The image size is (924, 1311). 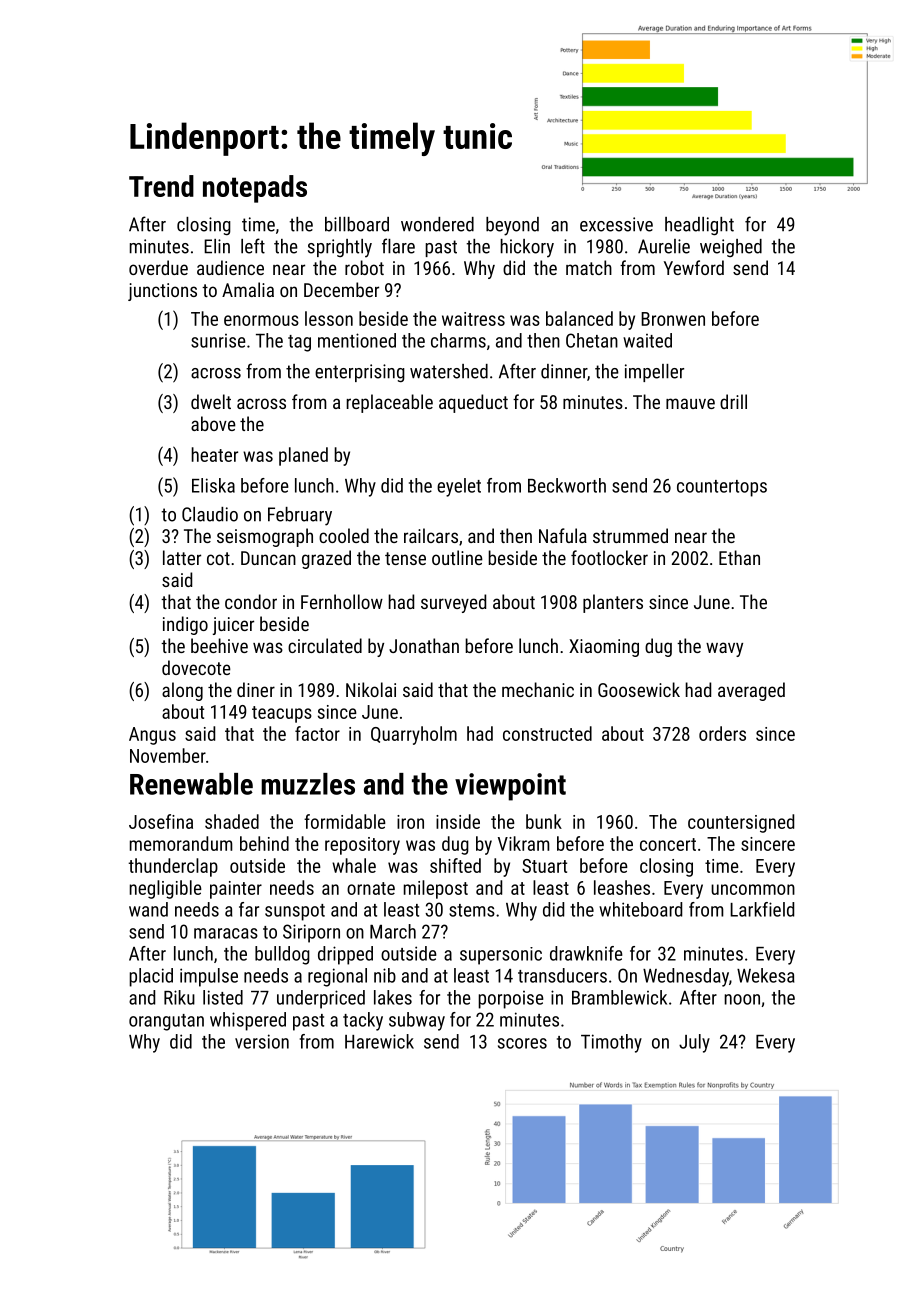 What do you see at coordinates (151, 977) in the document?
I see `placid` at bounding box center [151, 977].
